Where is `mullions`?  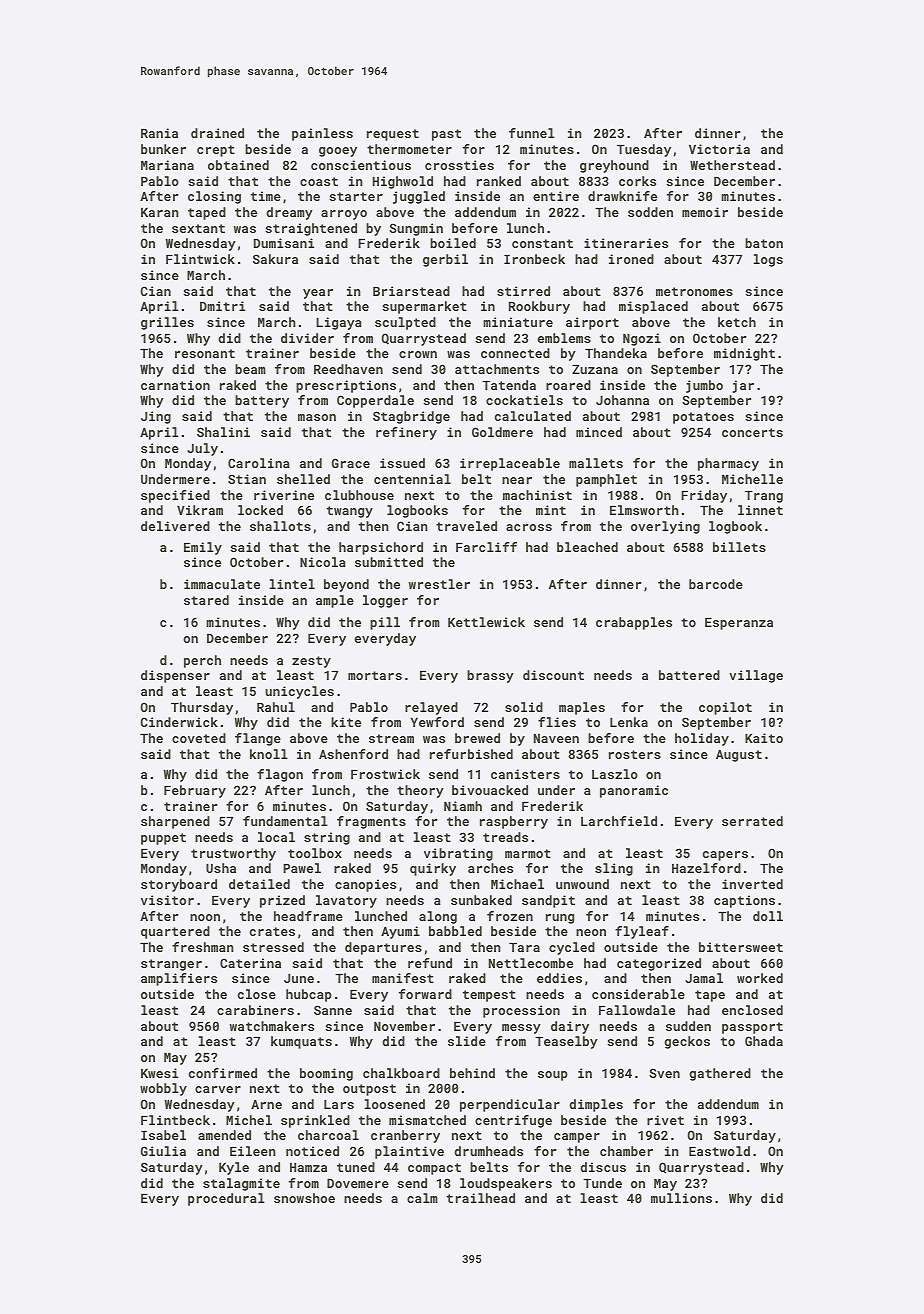
mullions is located at coordinates (681, 1198).
